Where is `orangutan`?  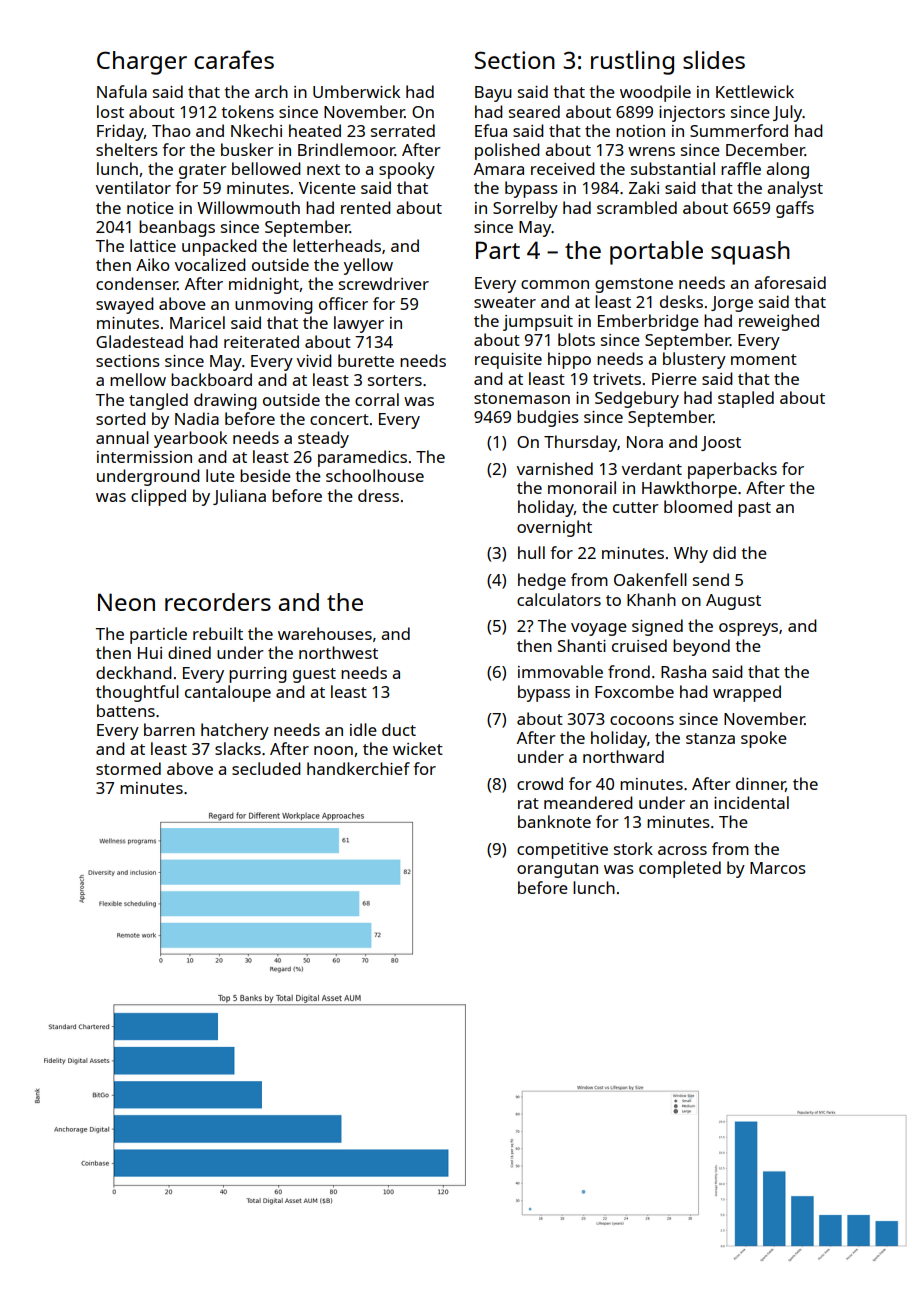 orangutan is located at coordinates (557, 870).
